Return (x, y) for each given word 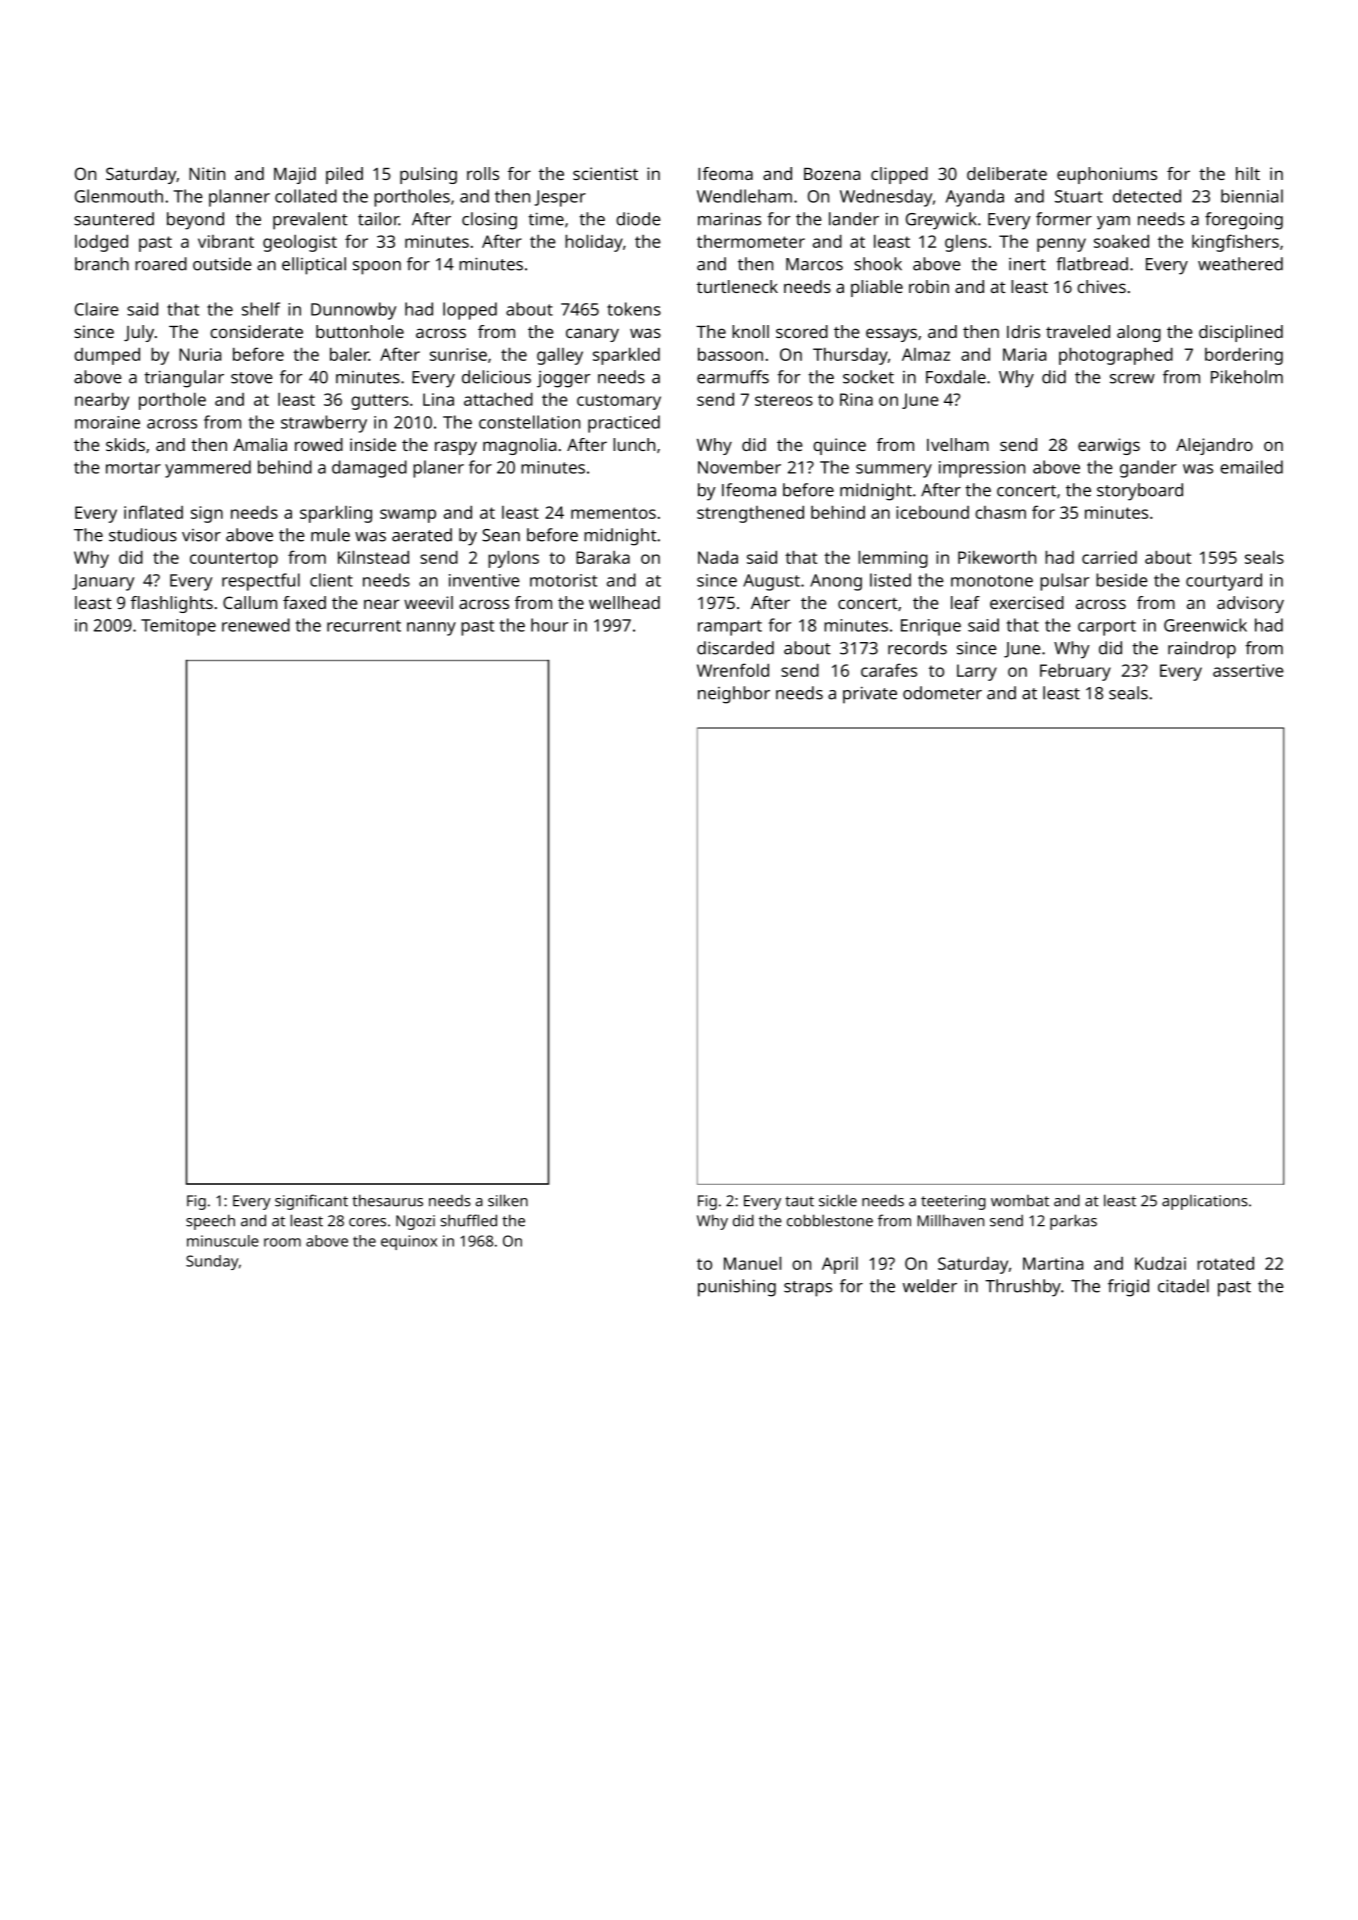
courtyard (1224, 582)
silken (508, 1200)
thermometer (751, 241)
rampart (730, 628)
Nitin (207, 173)
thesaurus (387, 1200)
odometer (942, 693)
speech (210, 1222)
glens (966, 243)
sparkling (336, 514)
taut (799, 1201)
